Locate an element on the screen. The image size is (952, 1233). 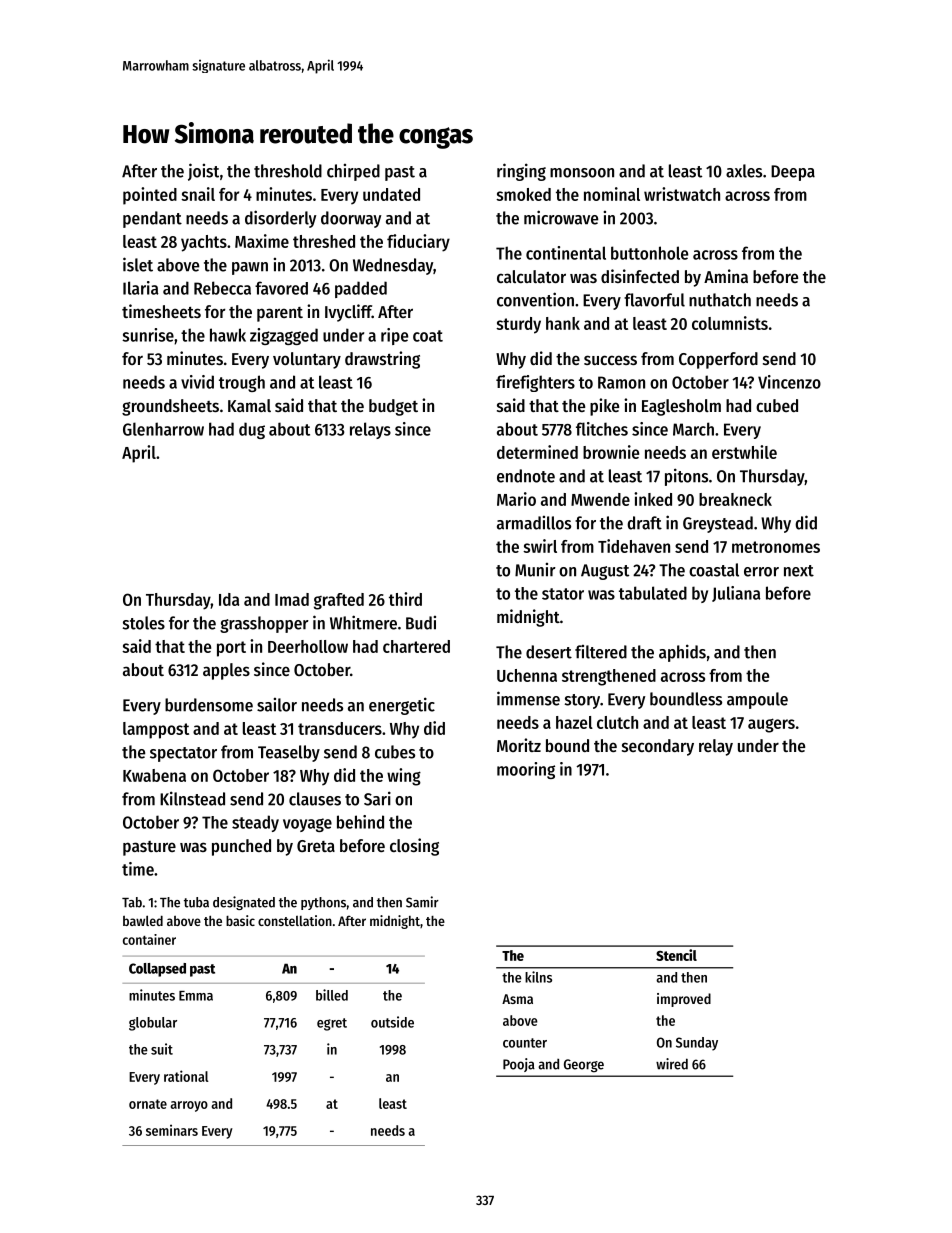
stoles is located at coordinates (144, 623).
